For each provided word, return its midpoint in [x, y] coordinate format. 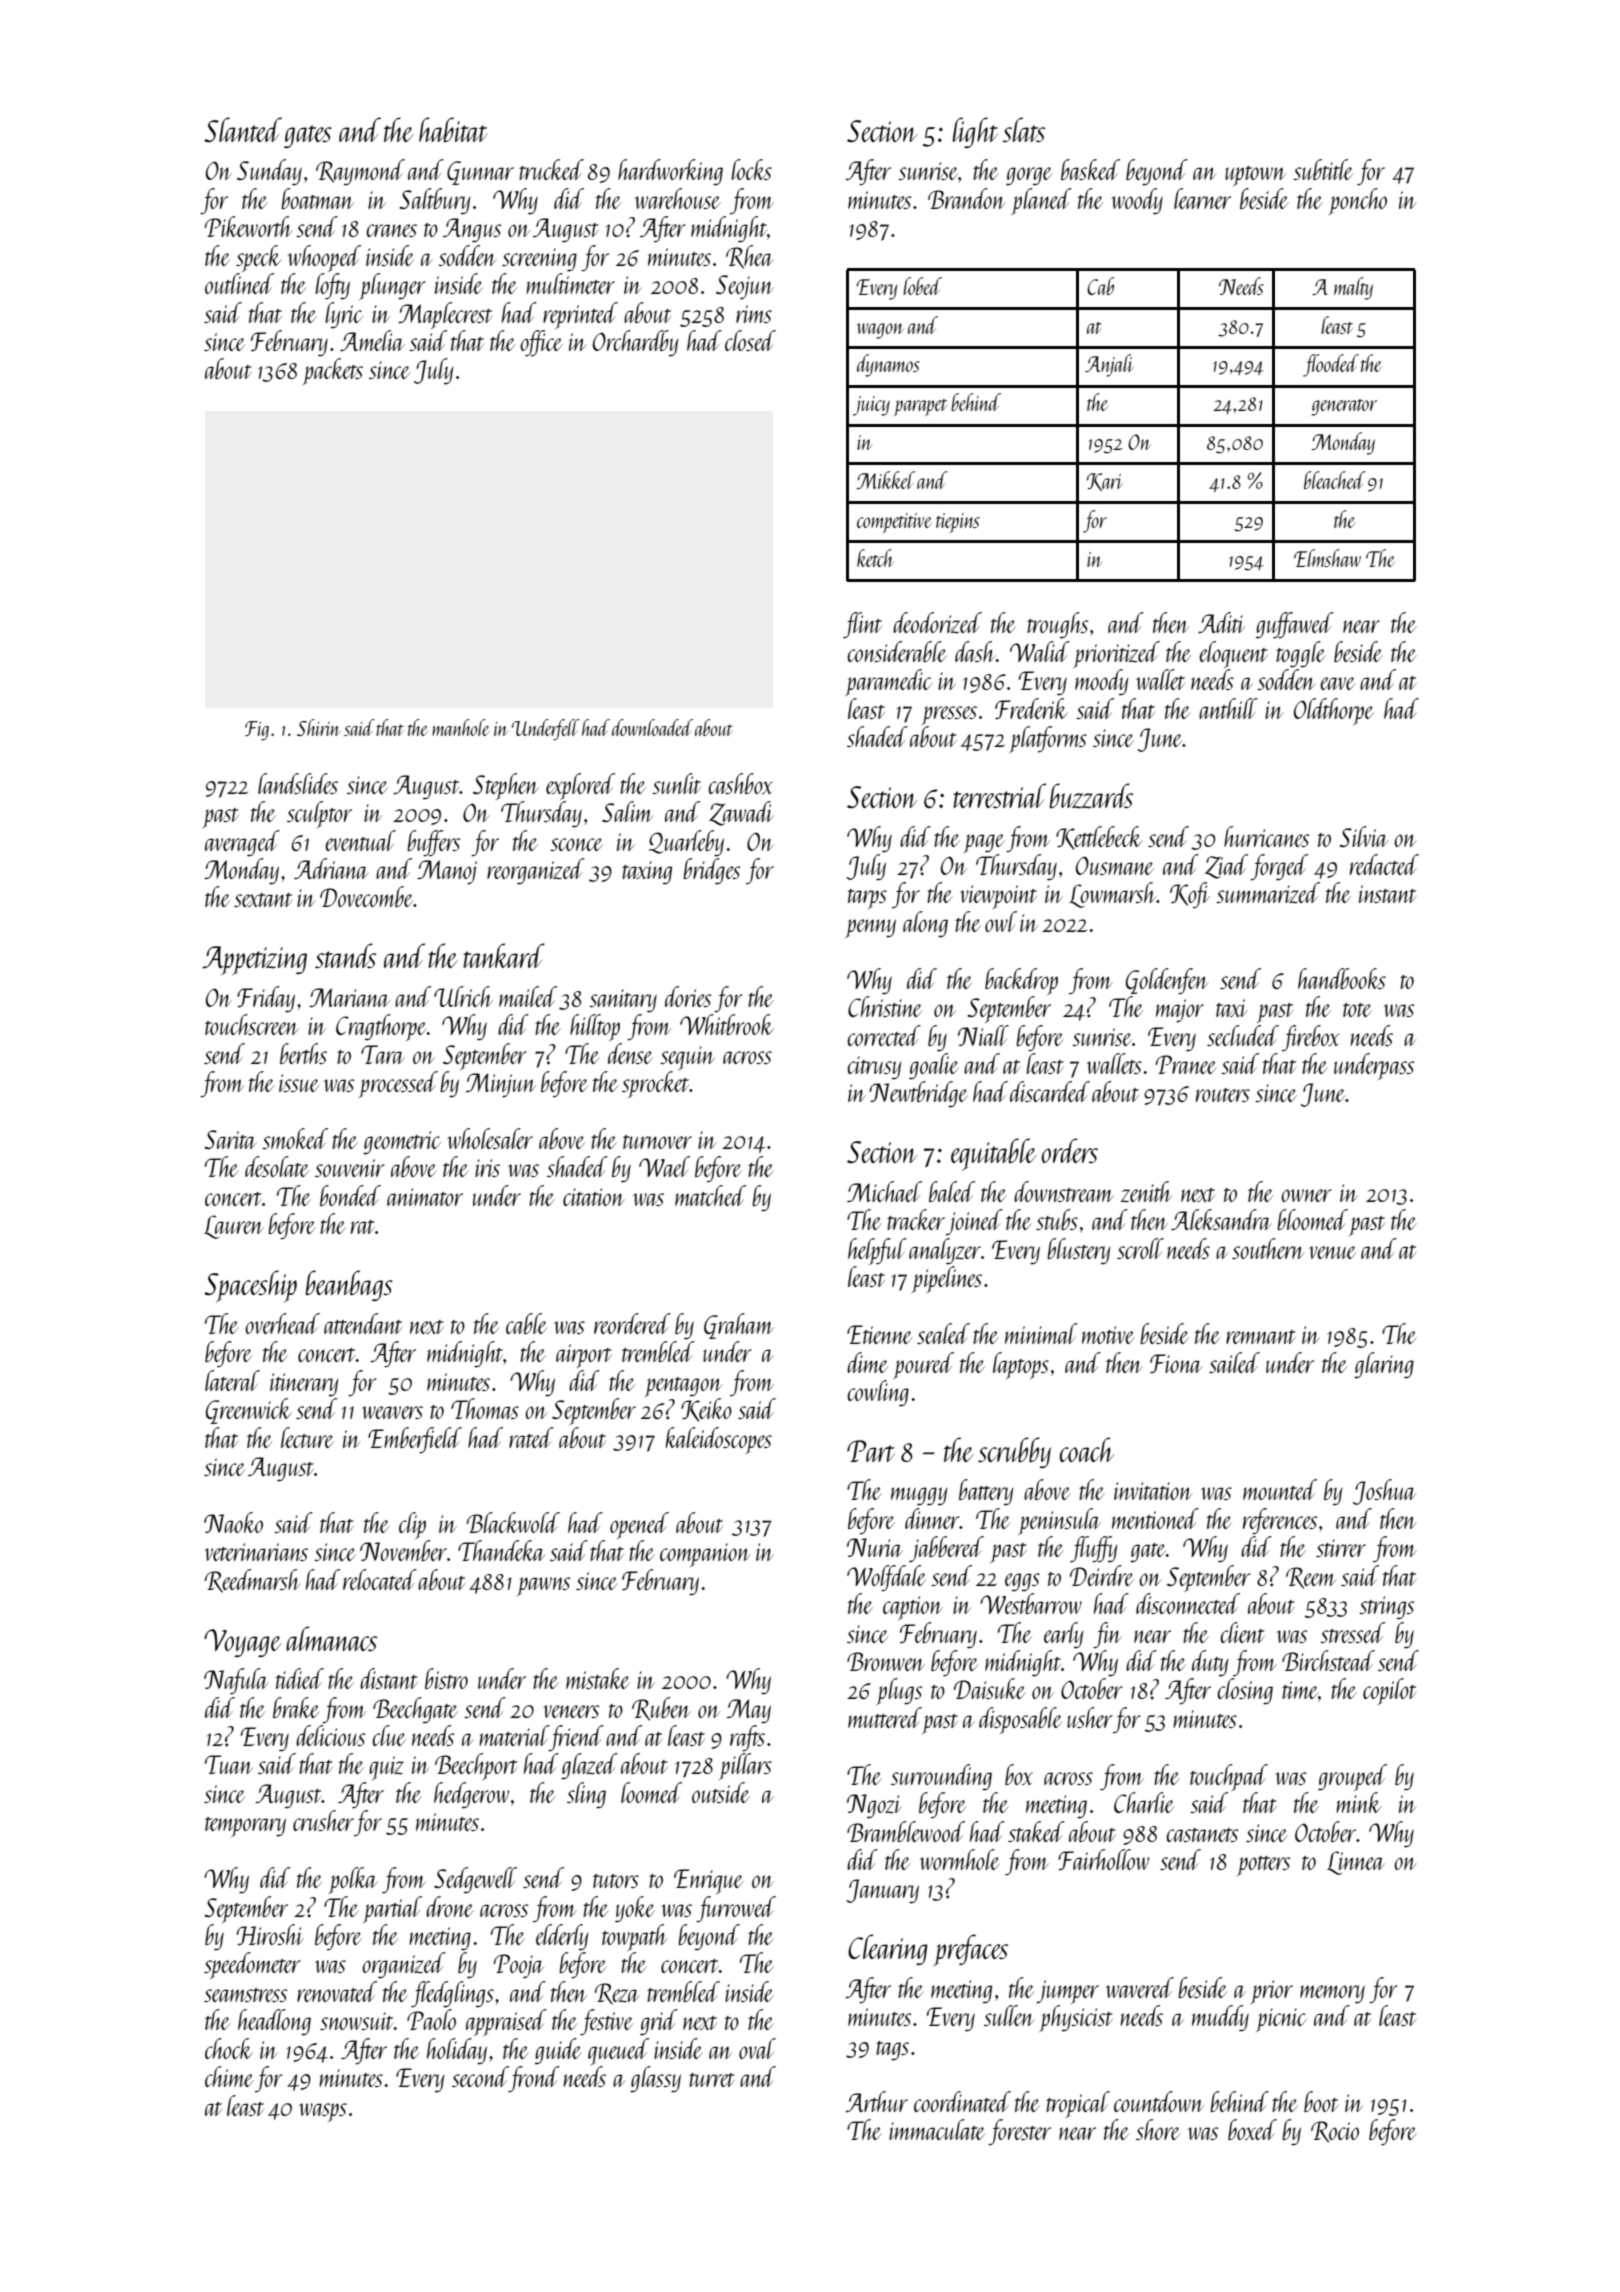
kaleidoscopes [718, 1440]
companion [705, 1555]
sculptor [319, 814]
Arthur [876, 2101]
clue [389, 1735]
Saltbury [435, 201]
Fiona [1176, 1363]
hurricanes [1266, 836]
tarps [867, 899]
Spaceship [250, 1286]
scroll [1140, 1248]
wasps [323, 2112]
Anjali [1109, 365]
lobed [922, 286]
